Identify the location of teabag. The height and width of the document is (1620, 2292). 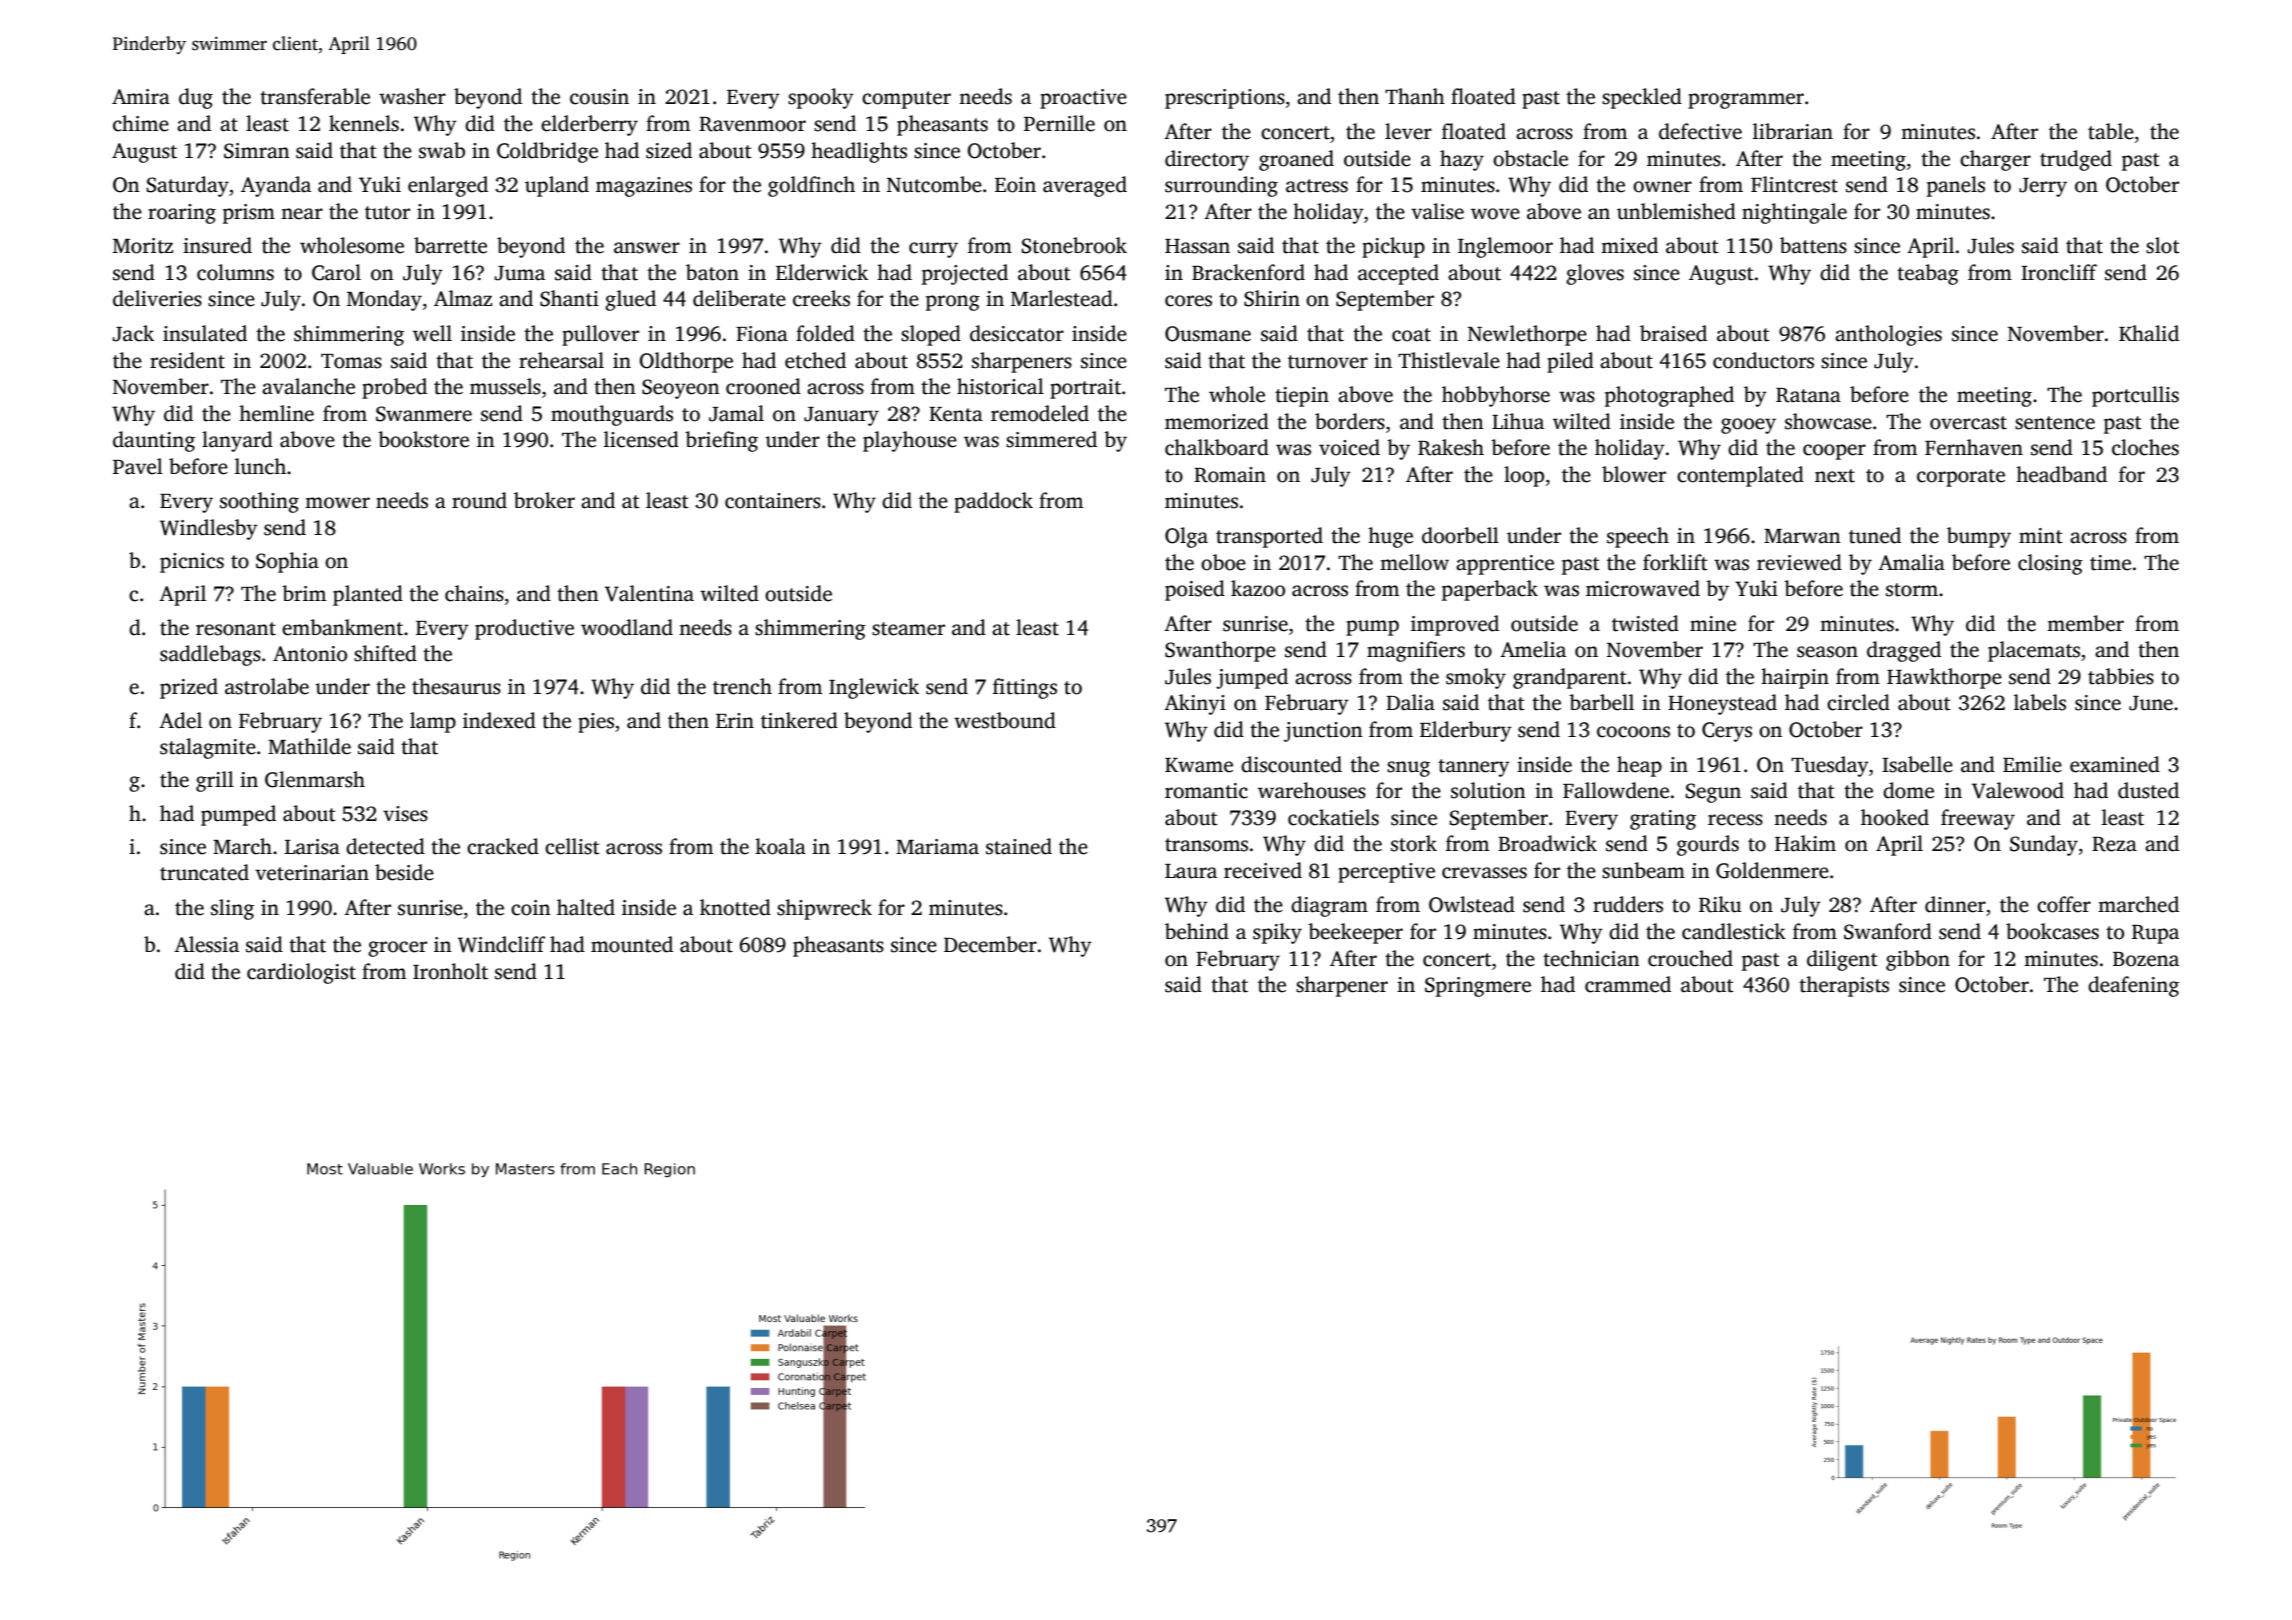
(1928, 274).
